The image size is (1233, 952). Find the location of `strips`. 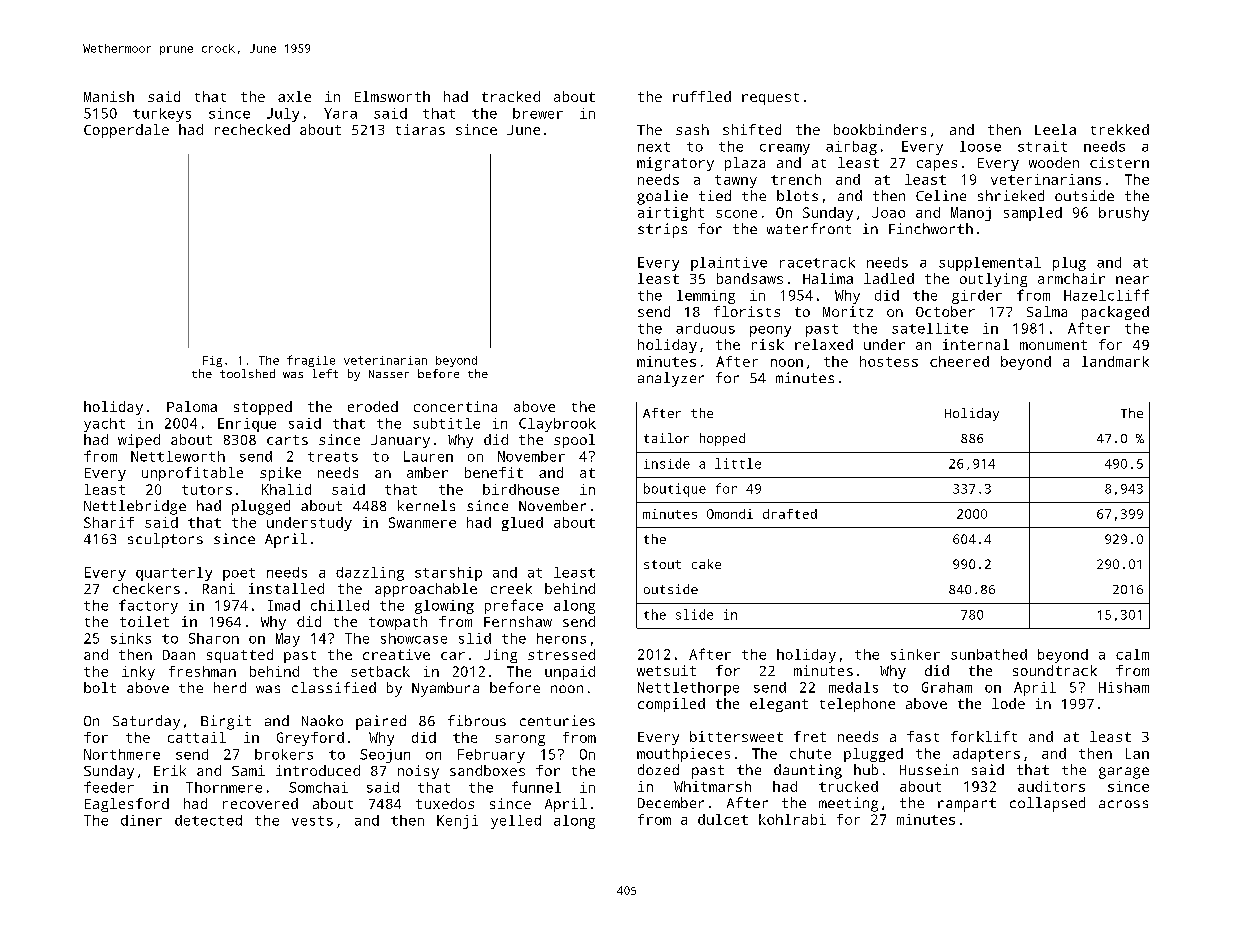

strips is located at coordinates (662, 230).
